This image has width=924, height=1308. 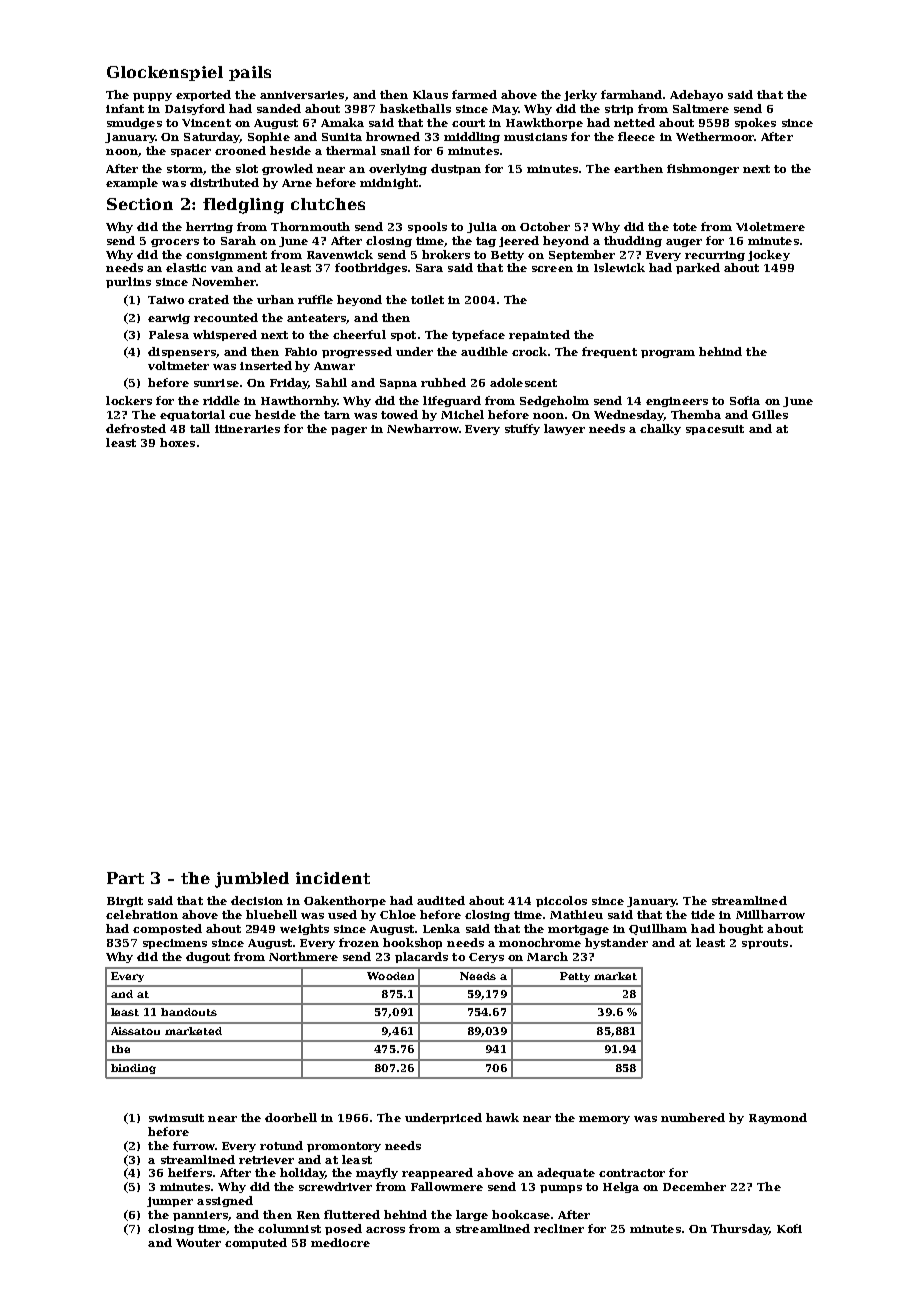 What do you see at coordinates (770, 226) in the image?
I see `Violetmere` at bounding box center [770, 226].
